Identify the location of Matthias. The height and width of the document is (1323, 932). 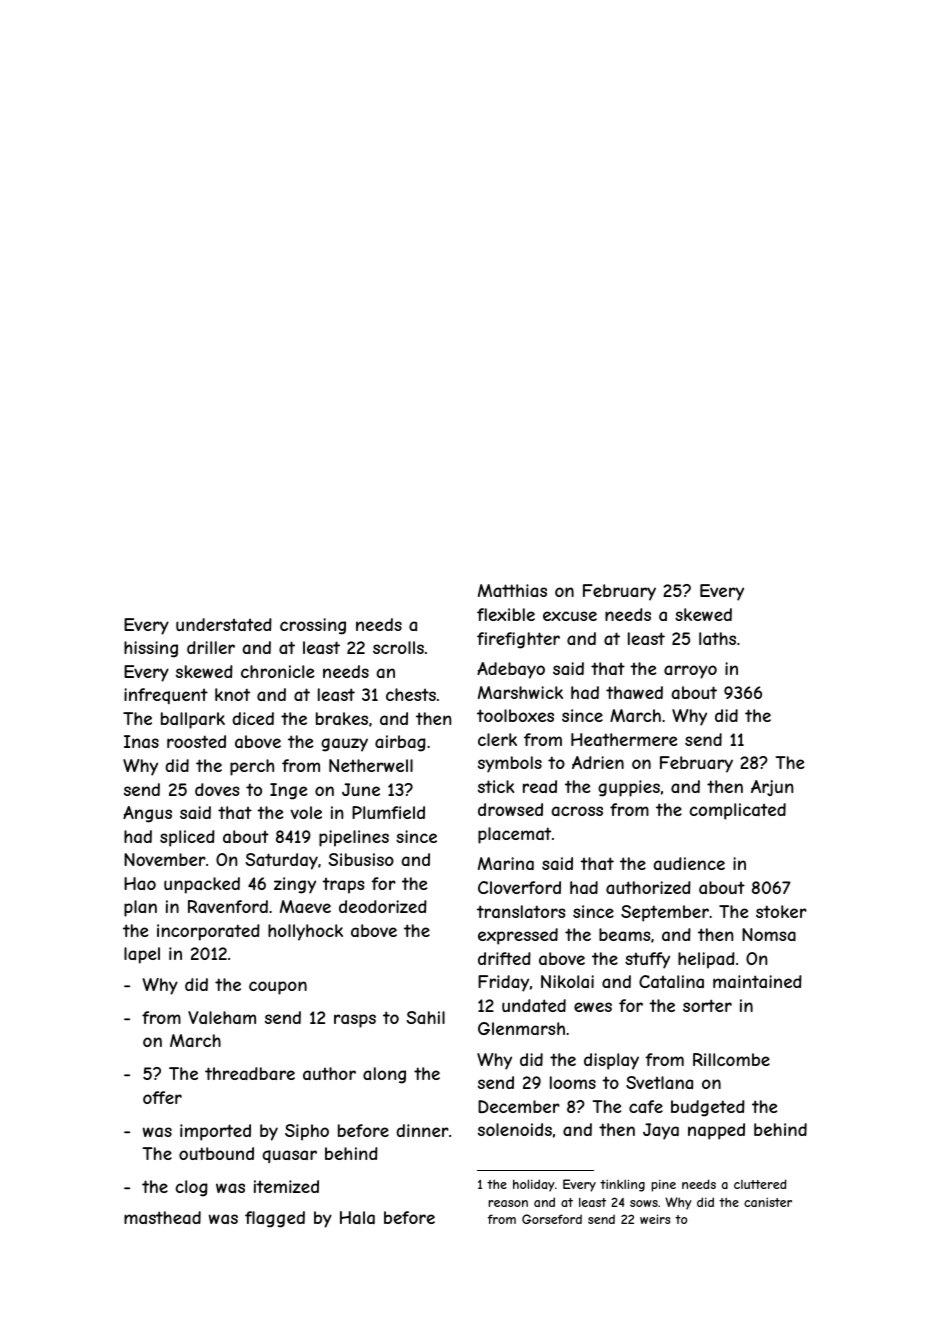
(512, 590).
